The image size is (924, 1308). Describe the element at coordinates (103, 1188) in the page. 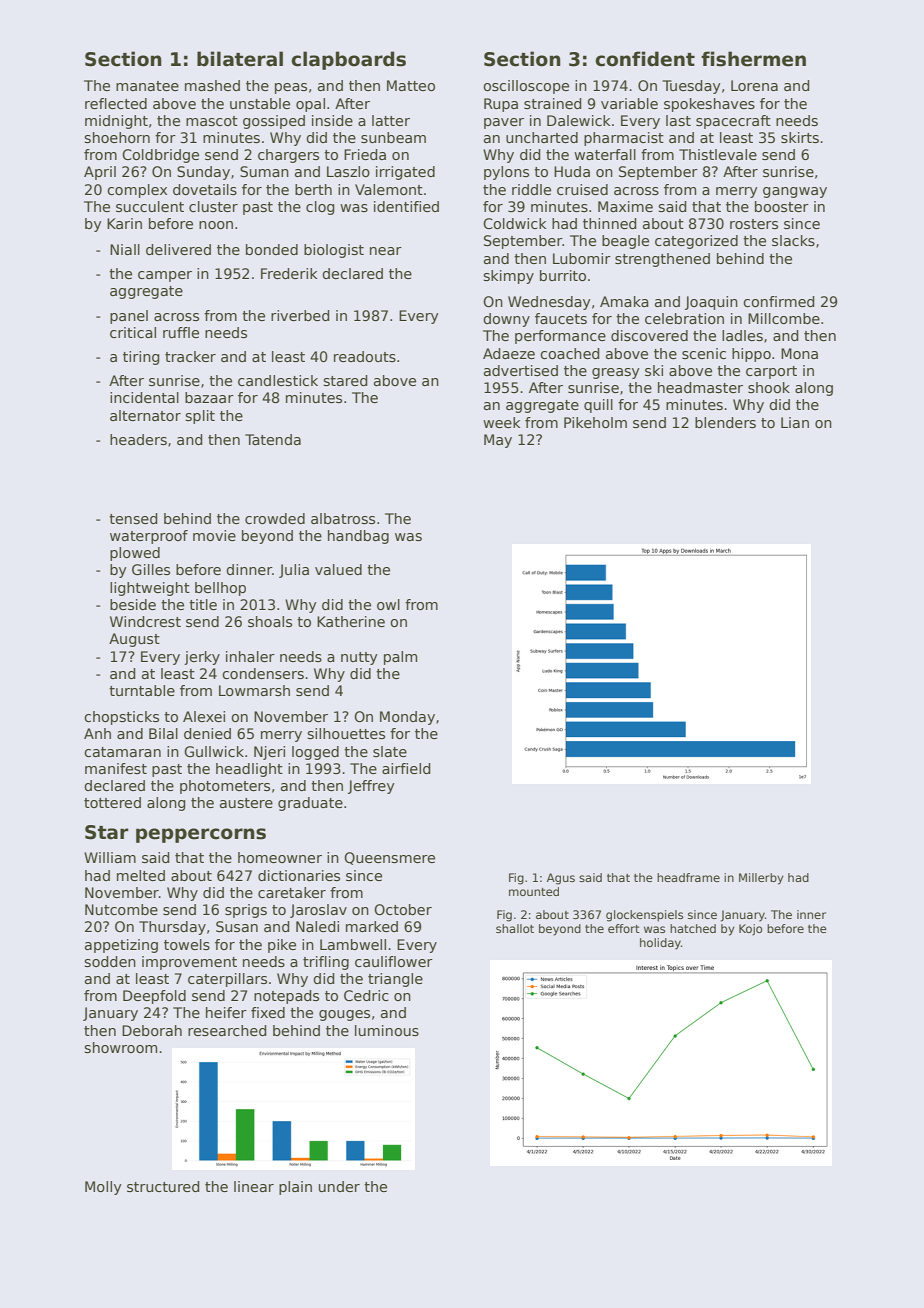

I see `Molly` at that location.
